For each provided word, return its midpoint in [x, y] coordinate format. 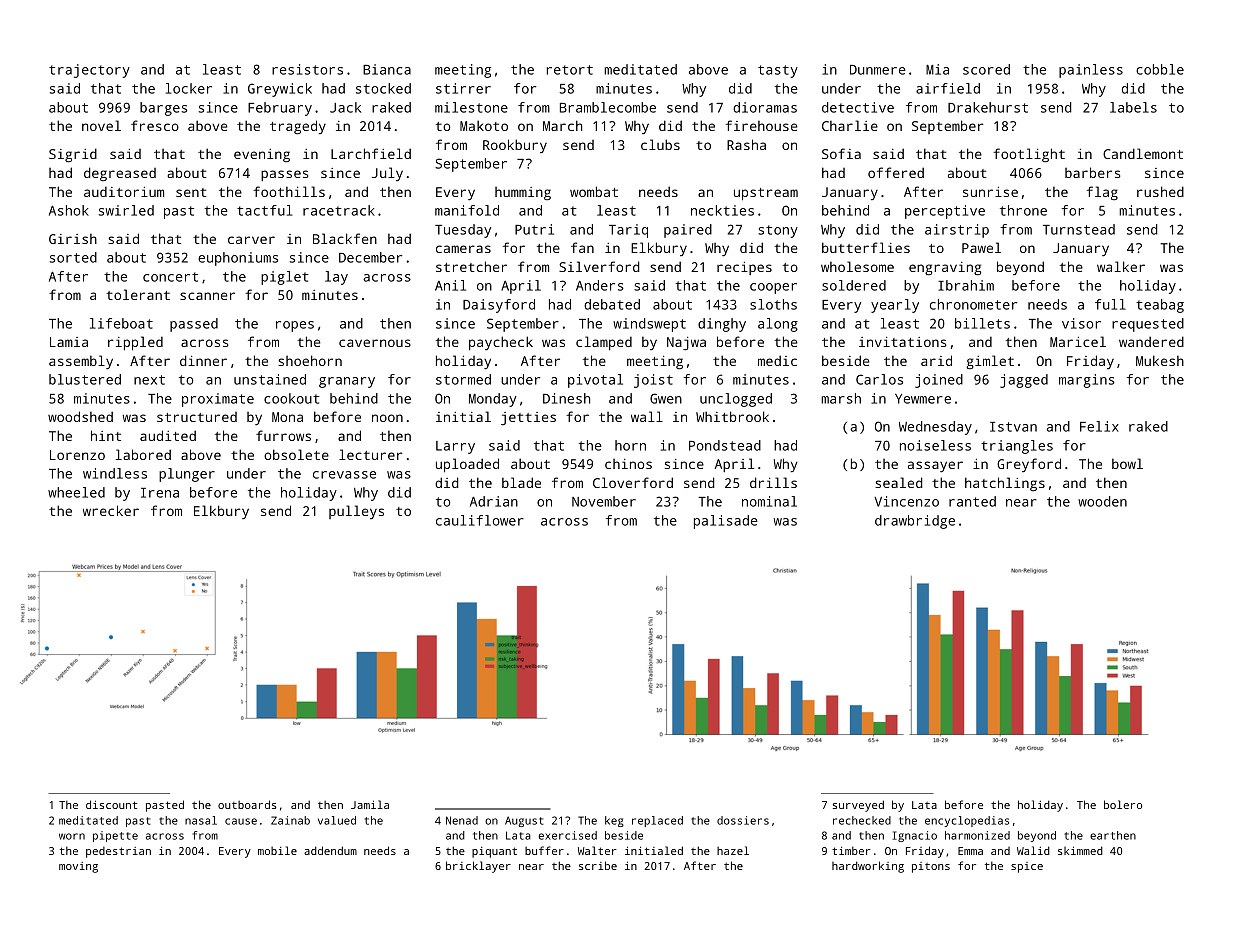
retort [570, 70]
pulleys [356, 512]
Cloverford [633, 482]
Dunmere [878, 70]
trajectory [89, 71]
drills [773, 482]
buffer [544, 850]
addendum [330, 850]
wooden [1102, 501]
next [149, 380]
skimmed [1080, 850]
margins [1087, 381]
